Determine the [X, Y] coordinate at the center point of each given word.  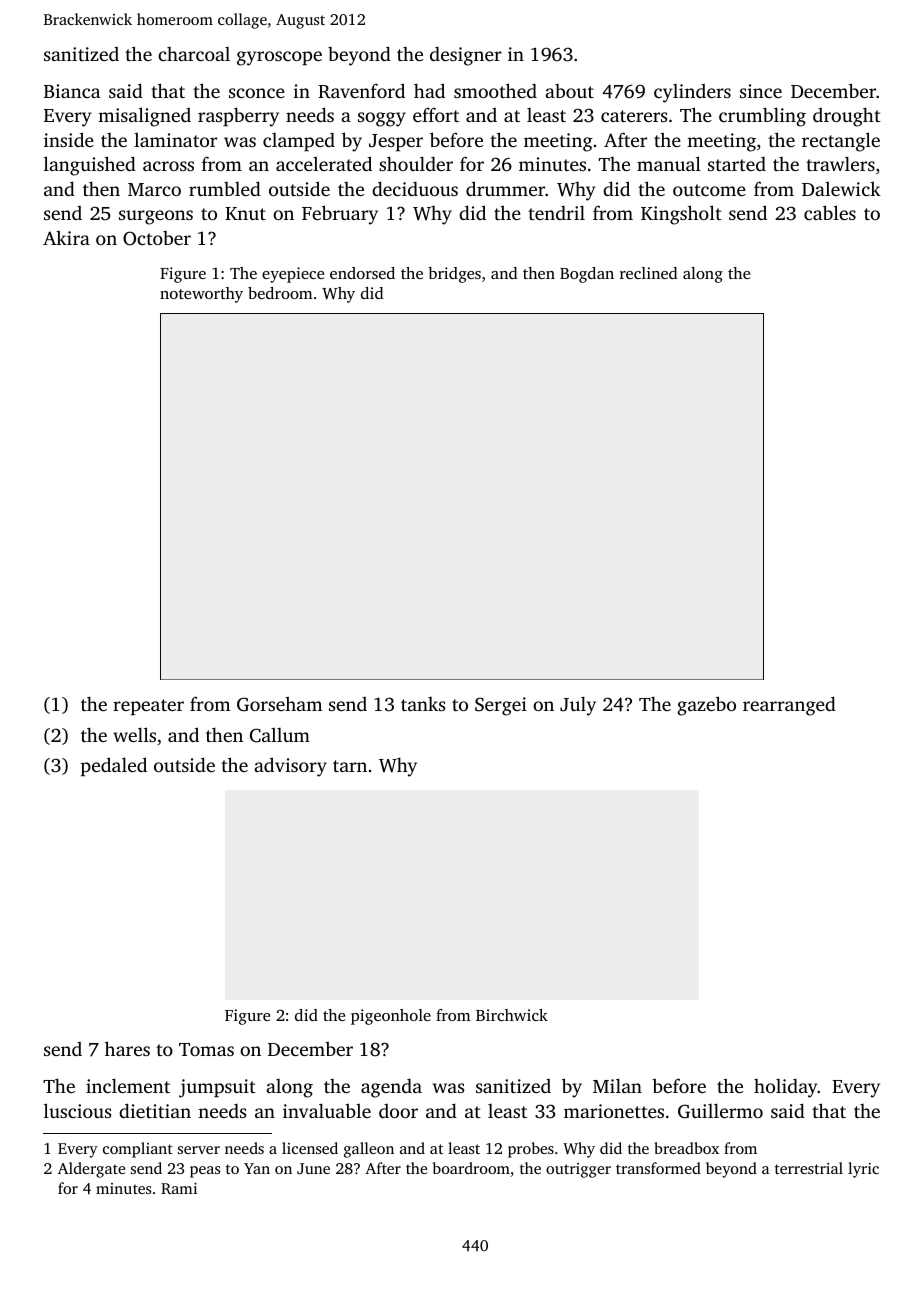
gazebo [706, 706]
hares [127, 1048]
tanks [423, 704]
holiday [786, 1088]
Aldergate [91, 1170]
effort [436, 114]
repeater [148, 707]
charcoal [194, 54]
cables [830, 212]
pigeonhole [391, 1017]
